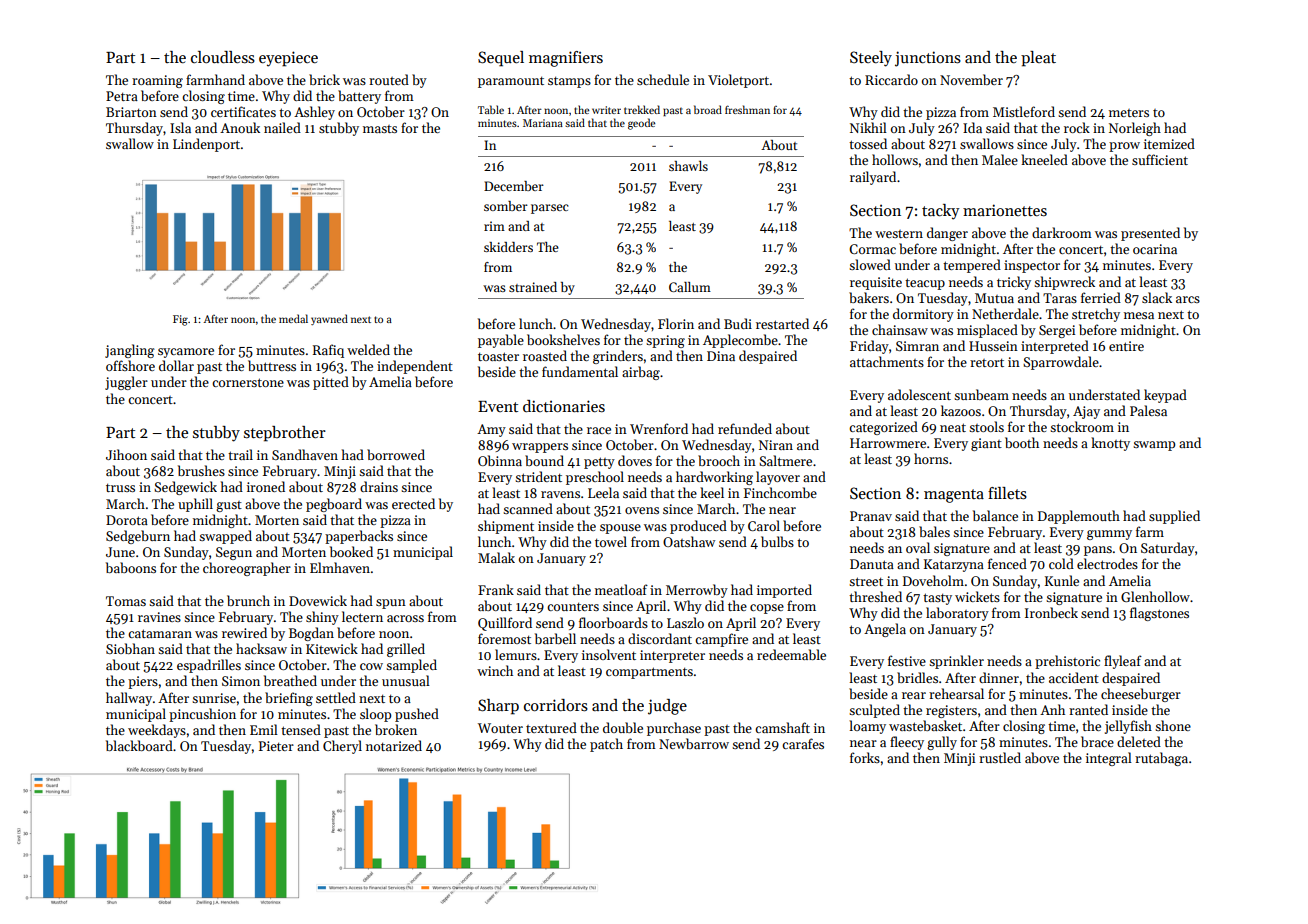  Describe the element at coordinates (1067, 662) in the page. I see `prehistoric` at that location.
